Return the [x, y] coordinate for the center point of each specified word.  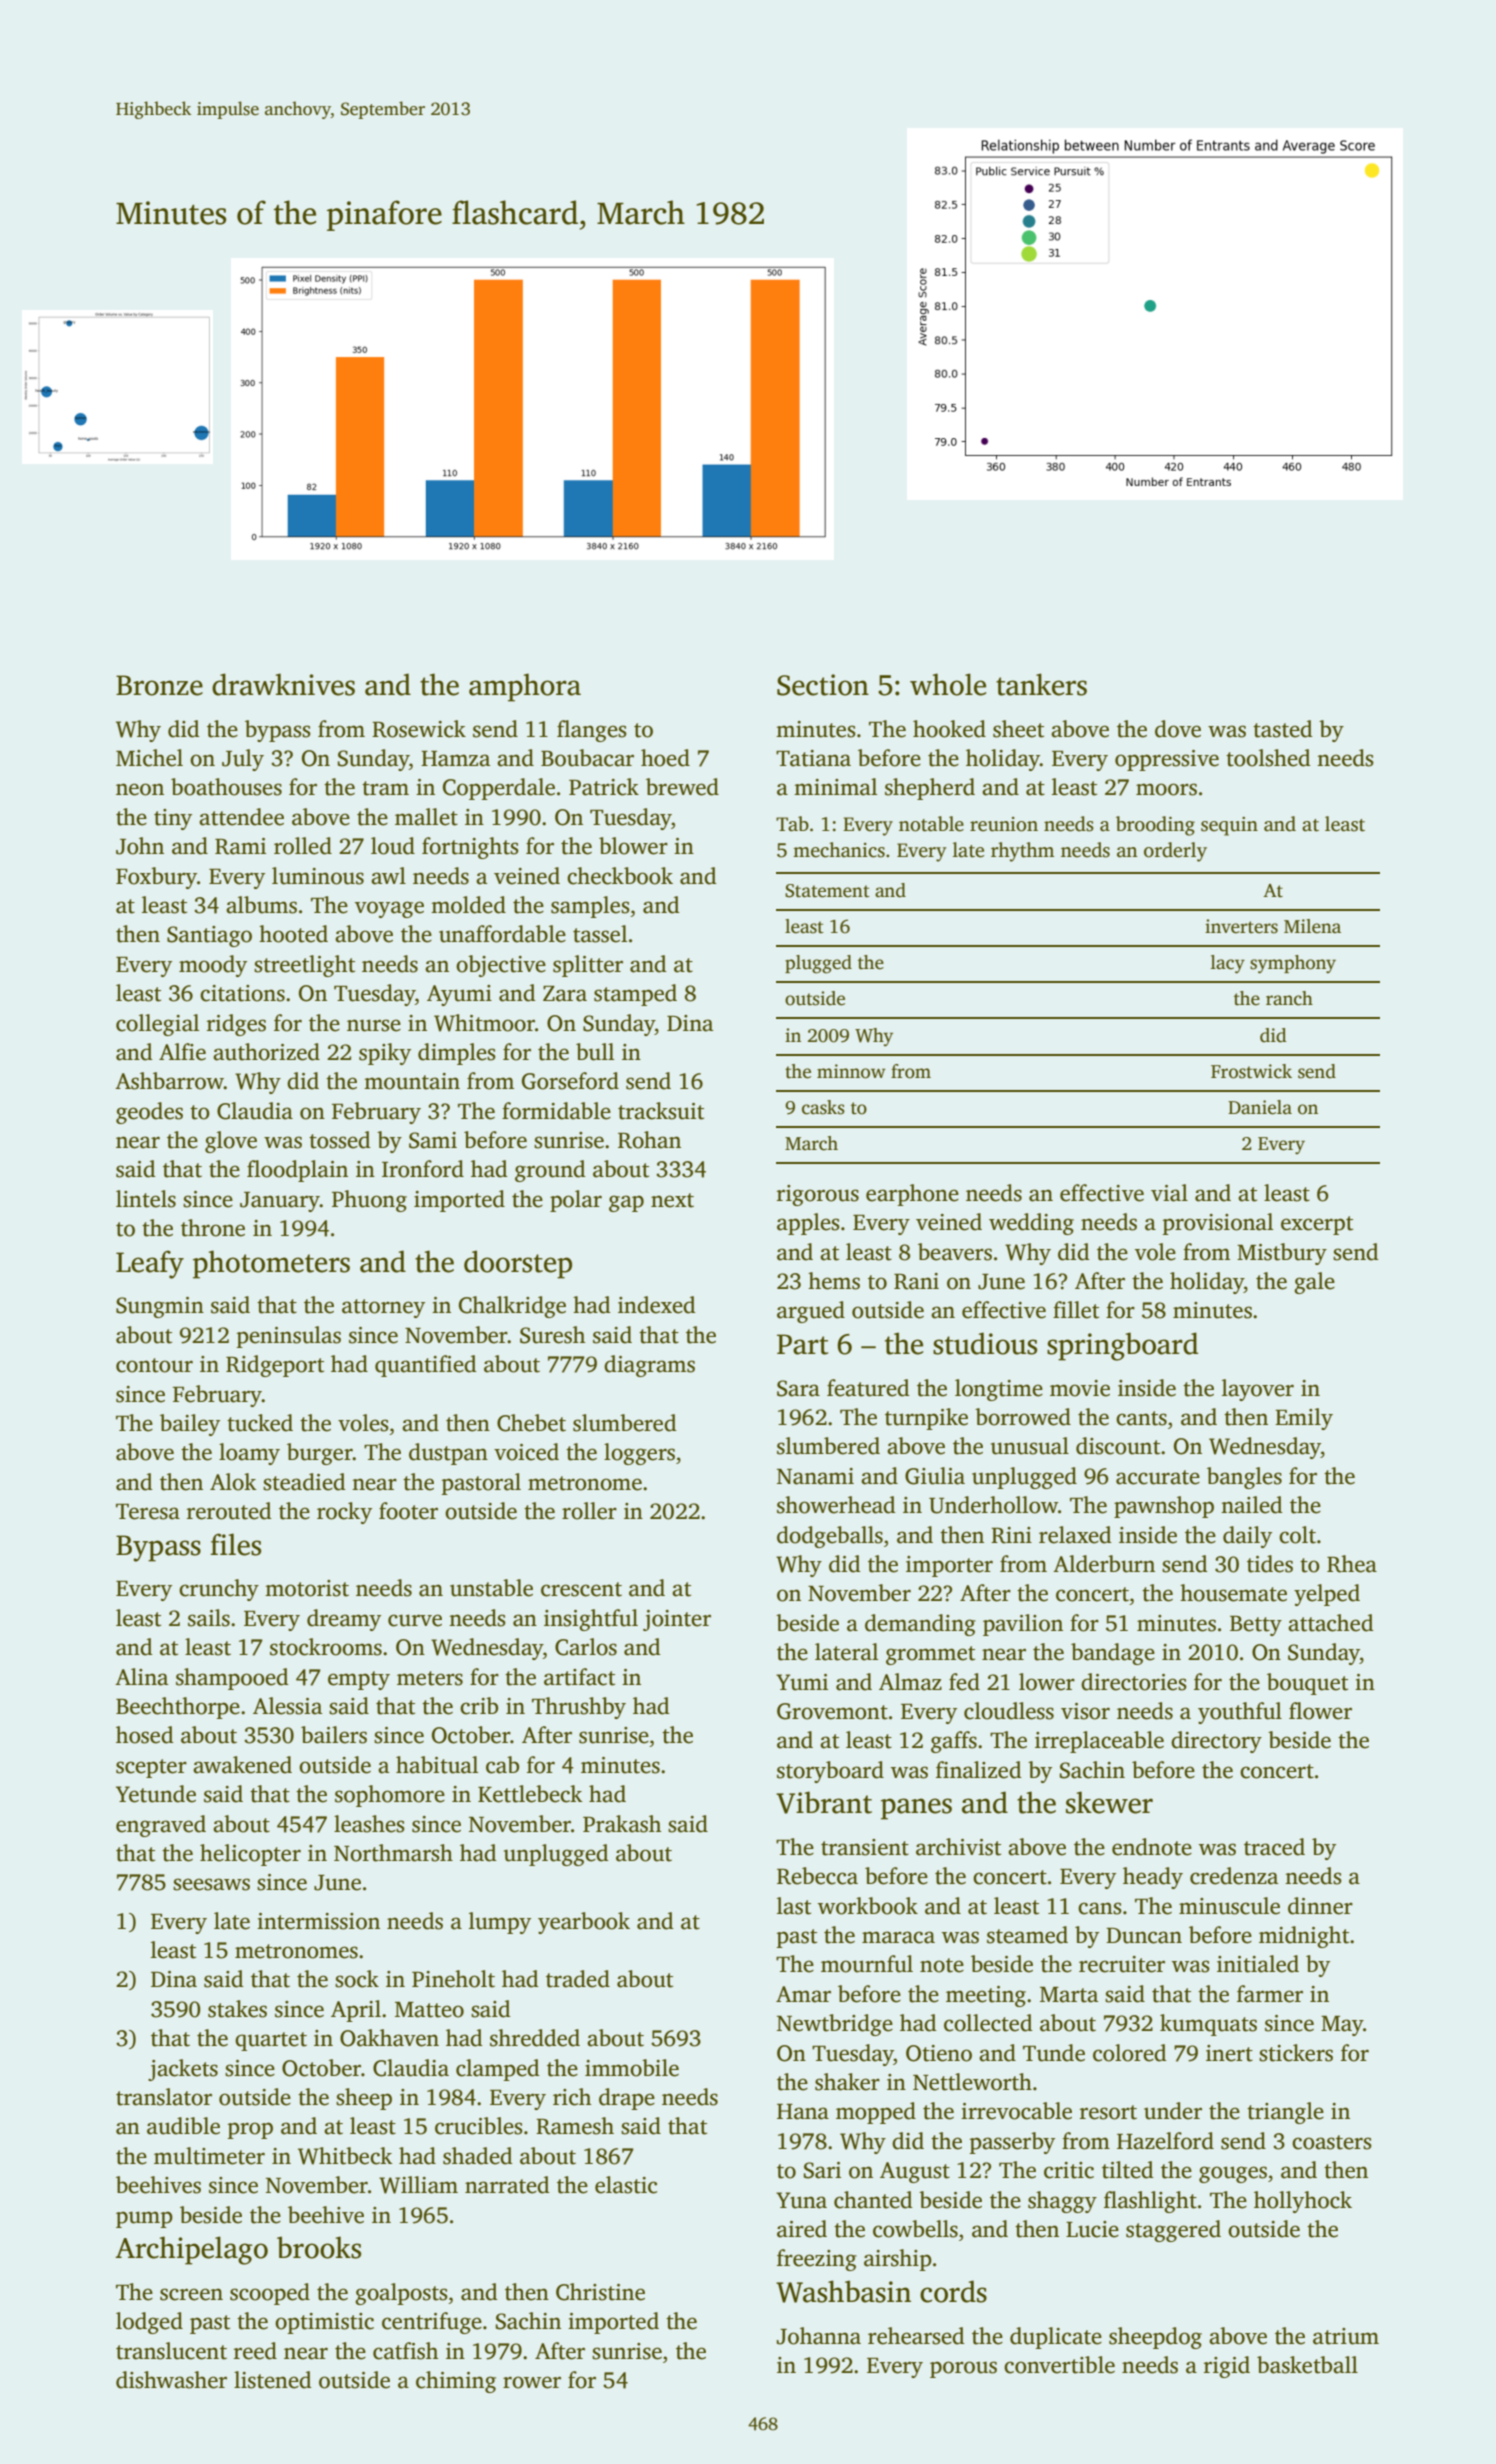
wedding [1031, 1224]
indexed [657, 1305]
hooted [293, 934]
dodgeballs [830, 1537]
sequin [1229, 826]
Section [823, 685]
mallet [426, 817]
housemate [1233, 1593]
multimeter [209, 2156]
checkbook [620, 876]
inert [1229, 2053]
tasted [1283, 729]
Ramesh [575, 2126]
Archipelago [191, 2250]
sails [209, 1618]
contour [154, 1365]
